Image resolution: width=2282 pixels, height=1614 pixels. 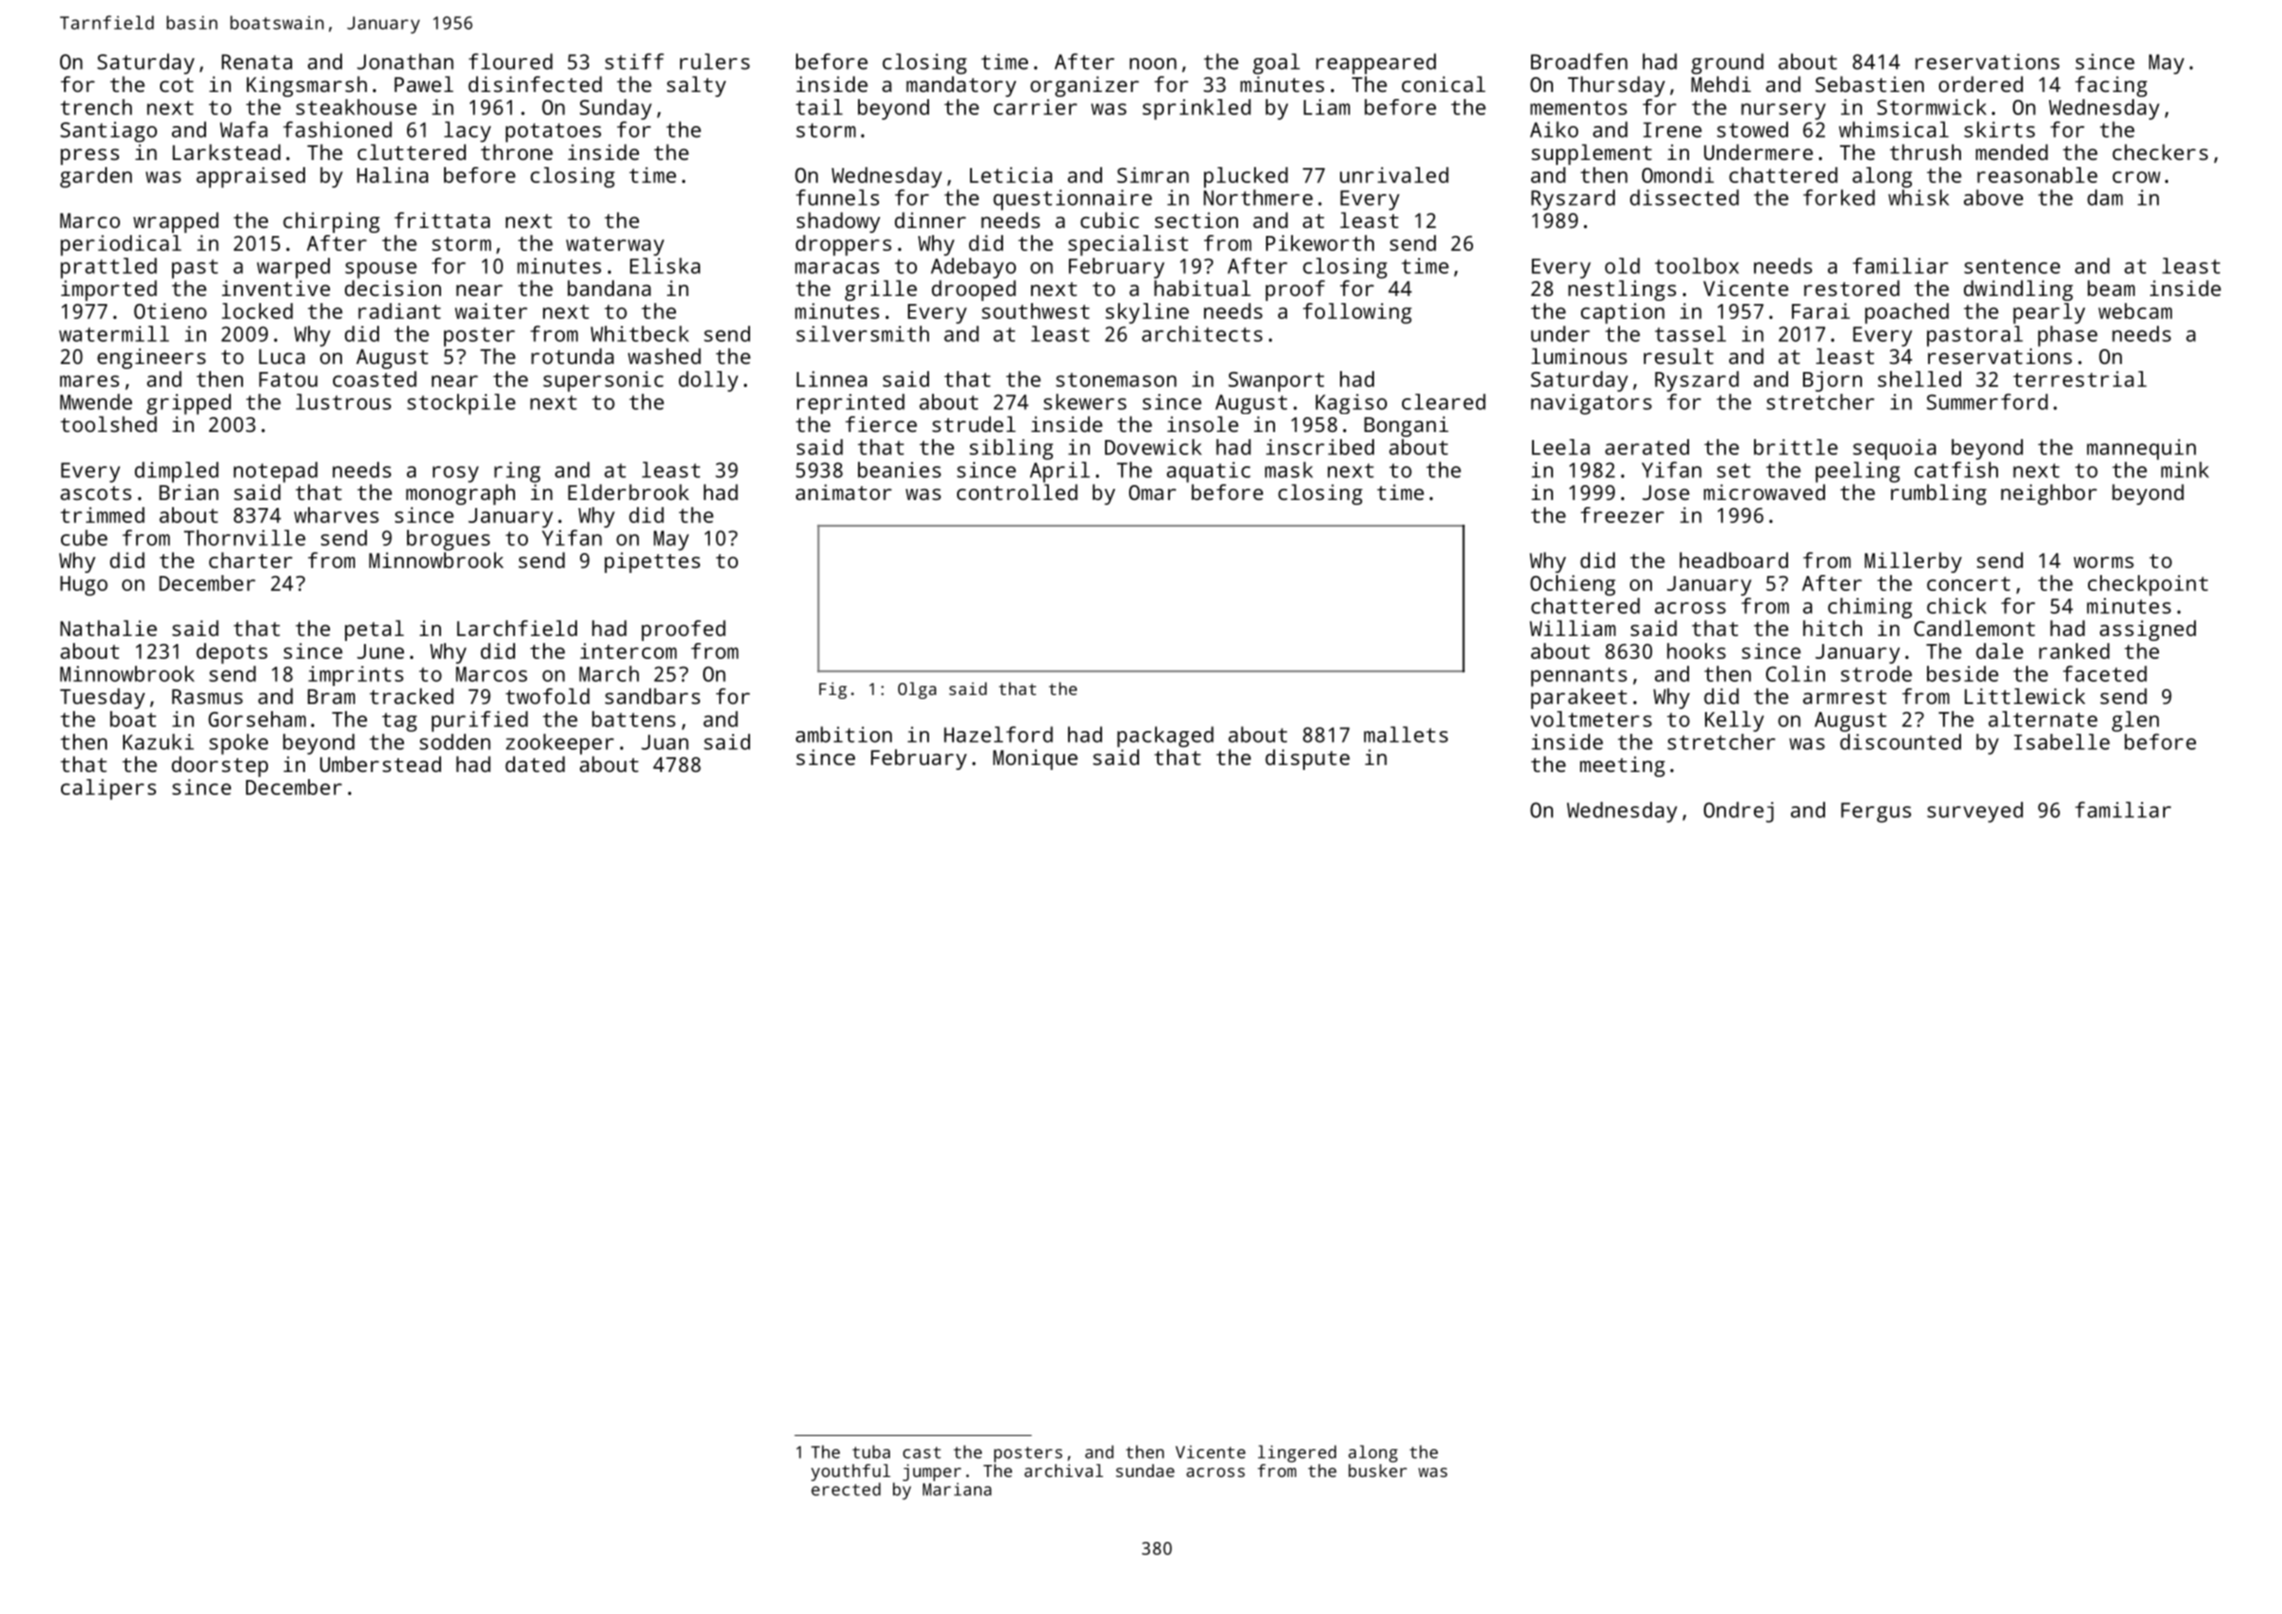 I want to click on noon, so click(x=1153, y=64).
